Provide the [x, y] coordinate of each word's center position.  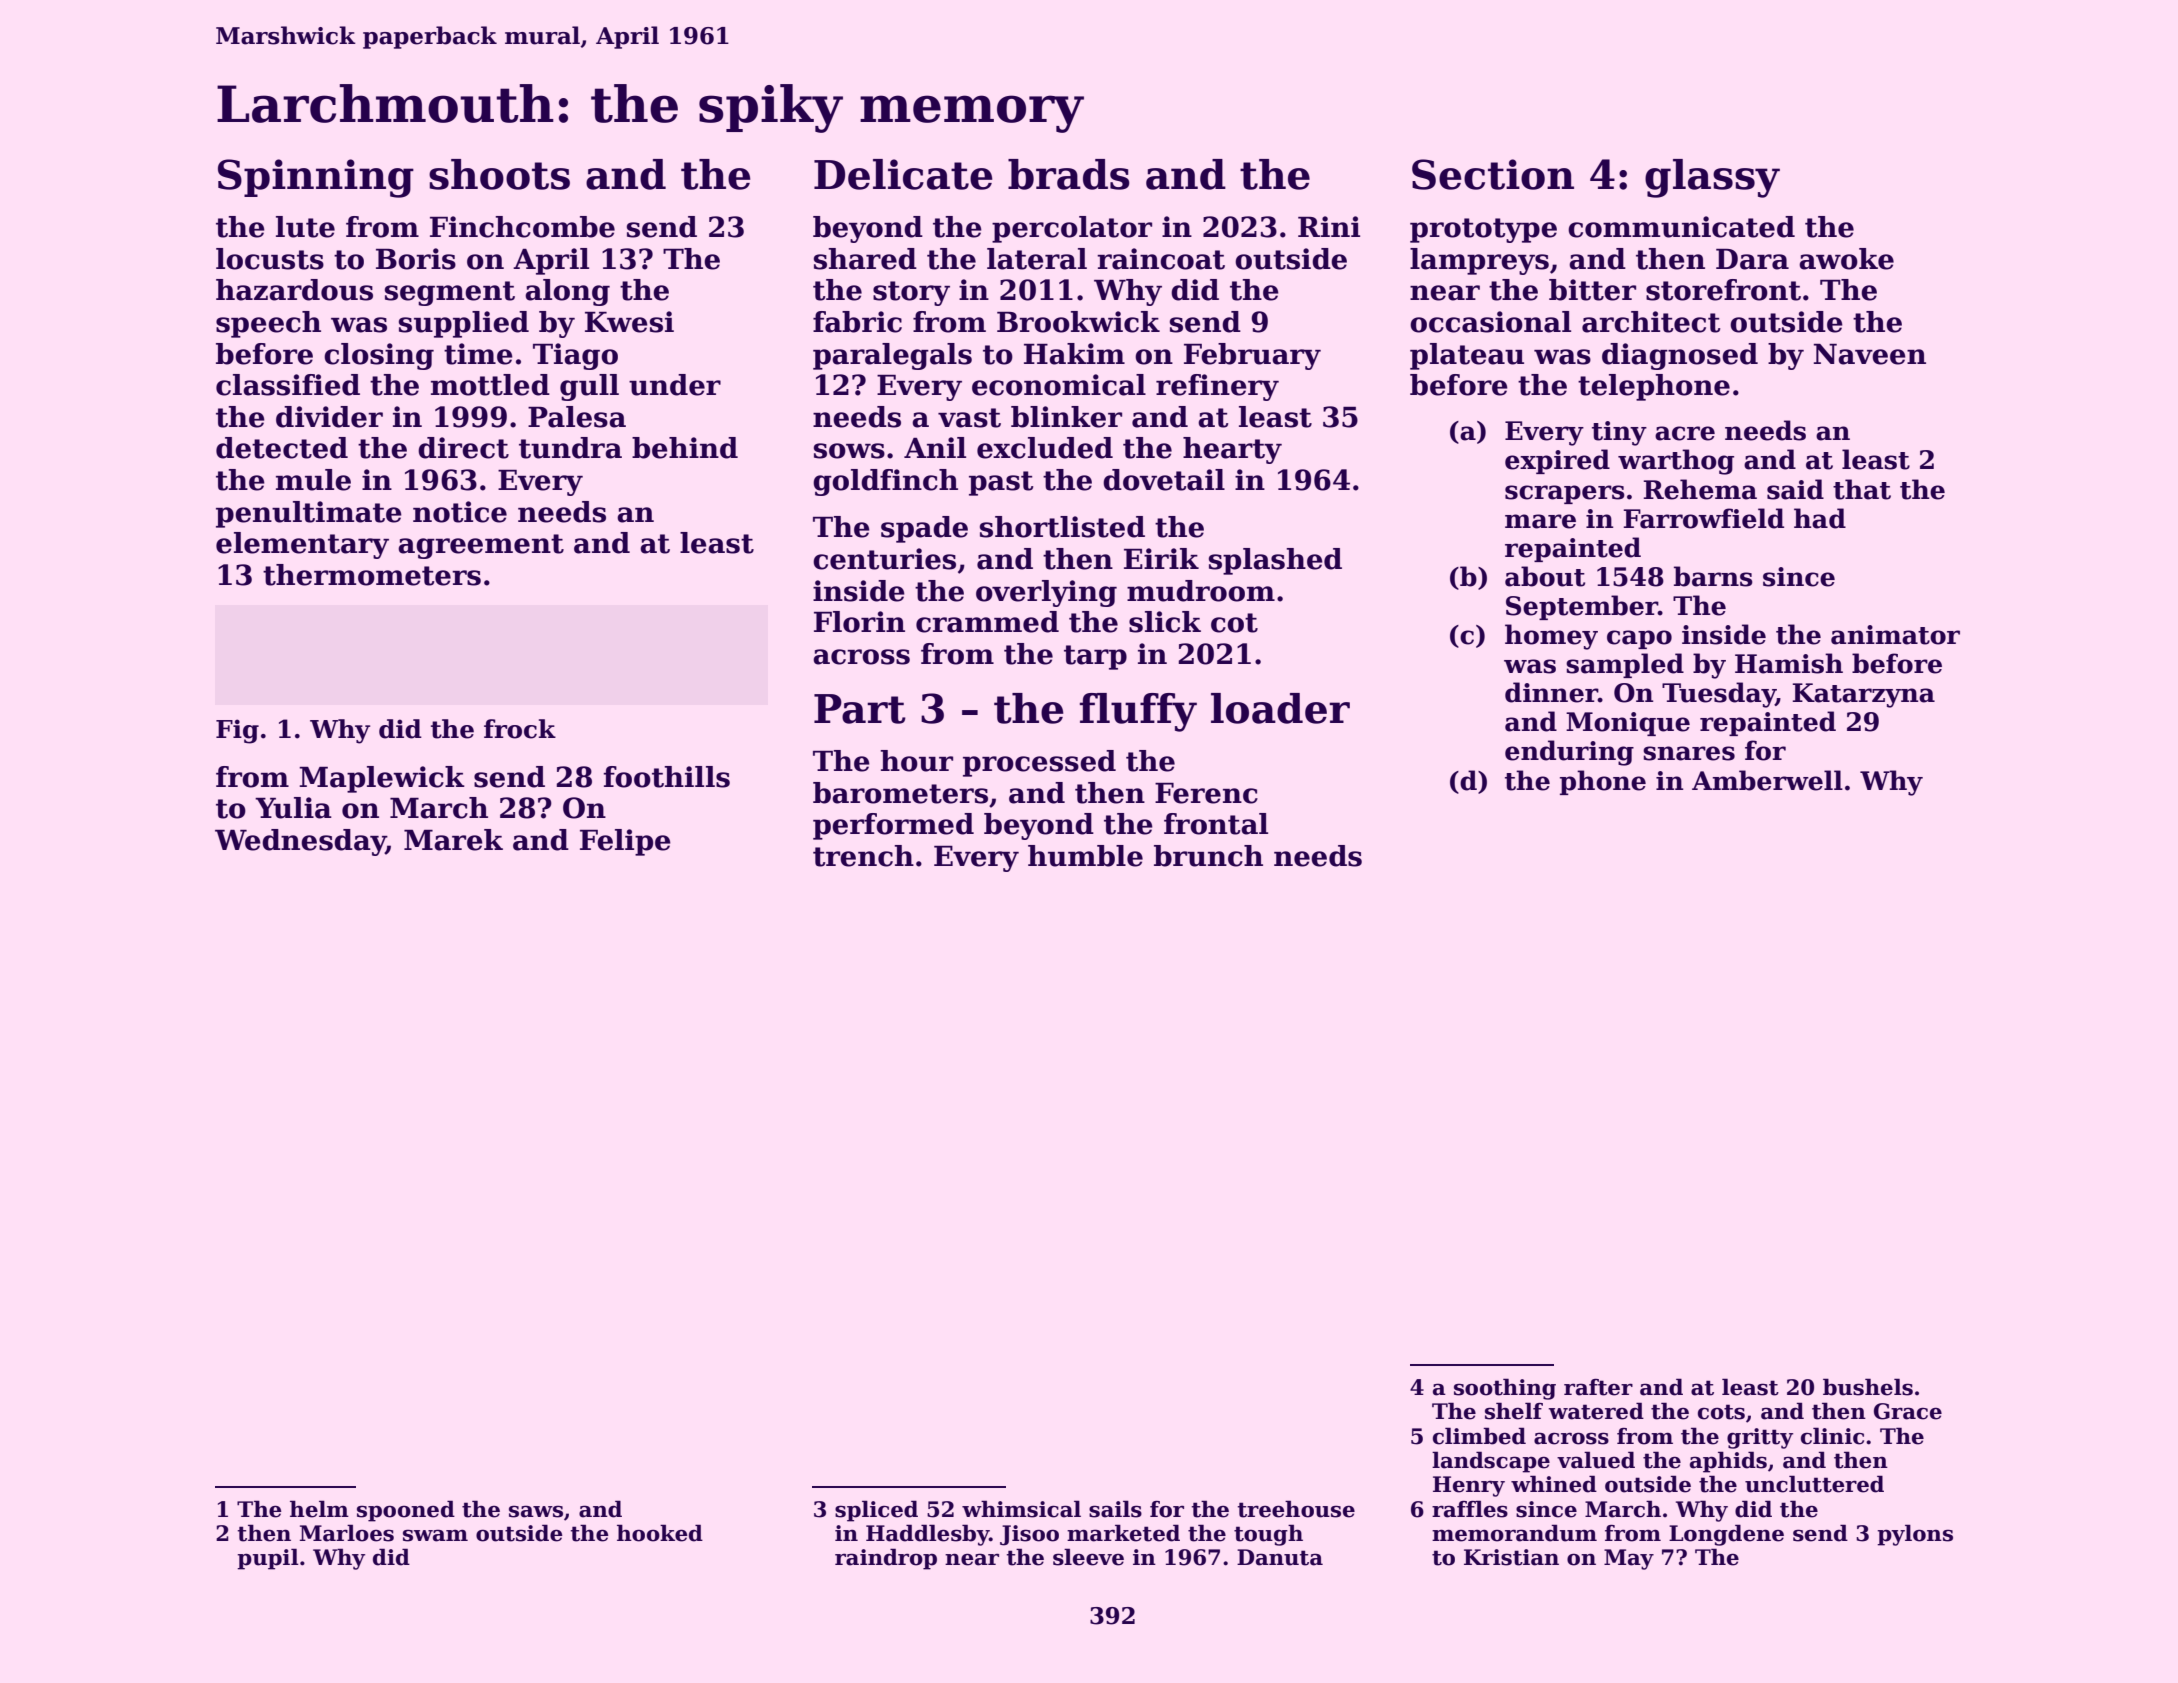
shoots [499, 174]
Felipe [625, 842]
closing [379, 356]
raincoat [1161, 259]
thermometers [372, 575]
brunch [1208, 856]
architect [1651, 322]
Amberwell [1767, 780]
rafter [1598, 1387]
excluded [1045, 448]
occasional [1490, 322]
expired [1557, 461]
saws [536, 1511]
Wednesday [300, 842]
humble [1085, 856]
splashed [1275, 561]
